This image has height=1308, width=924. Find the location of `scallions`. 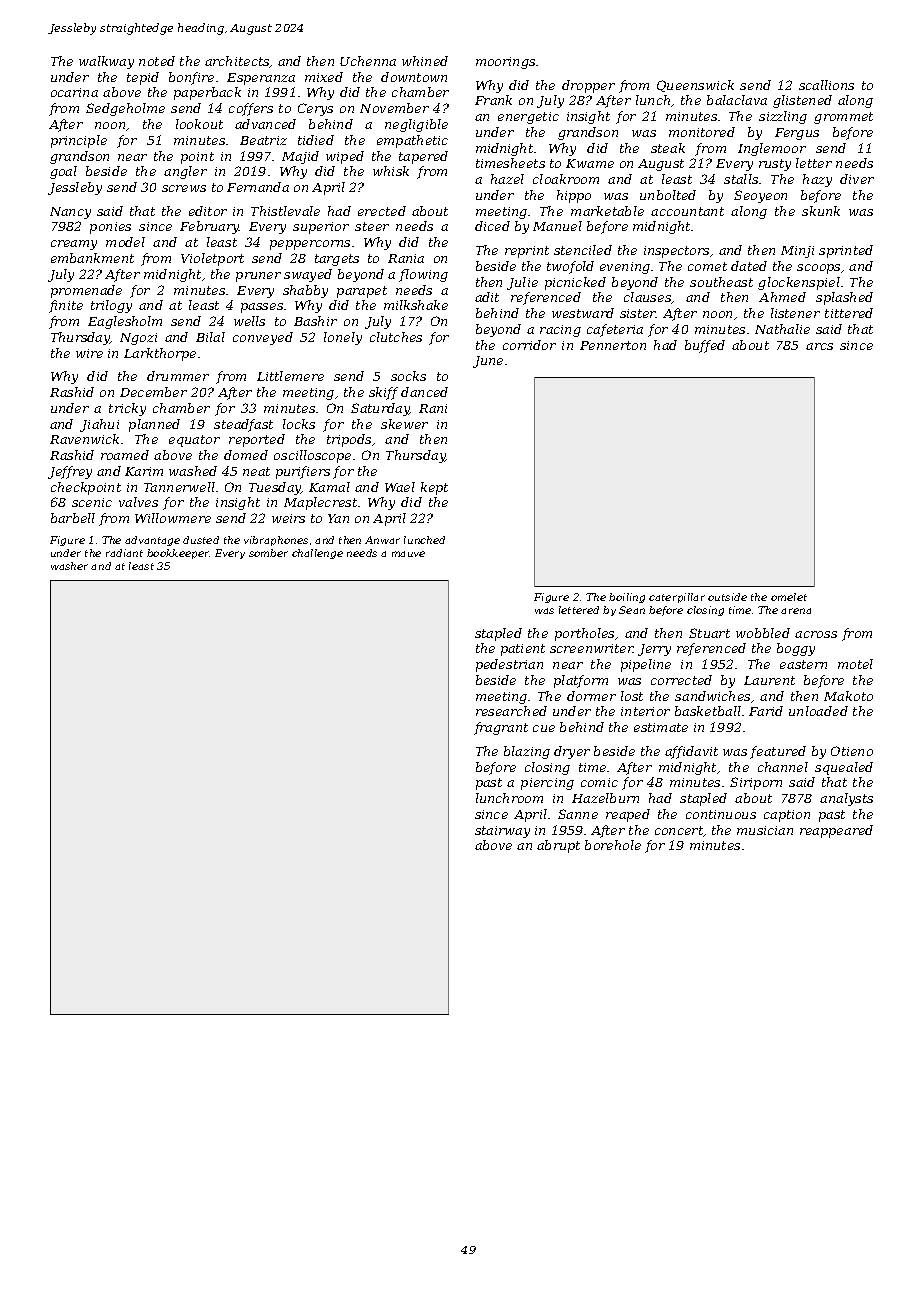

scallions is located at coordinates (826, 85).
